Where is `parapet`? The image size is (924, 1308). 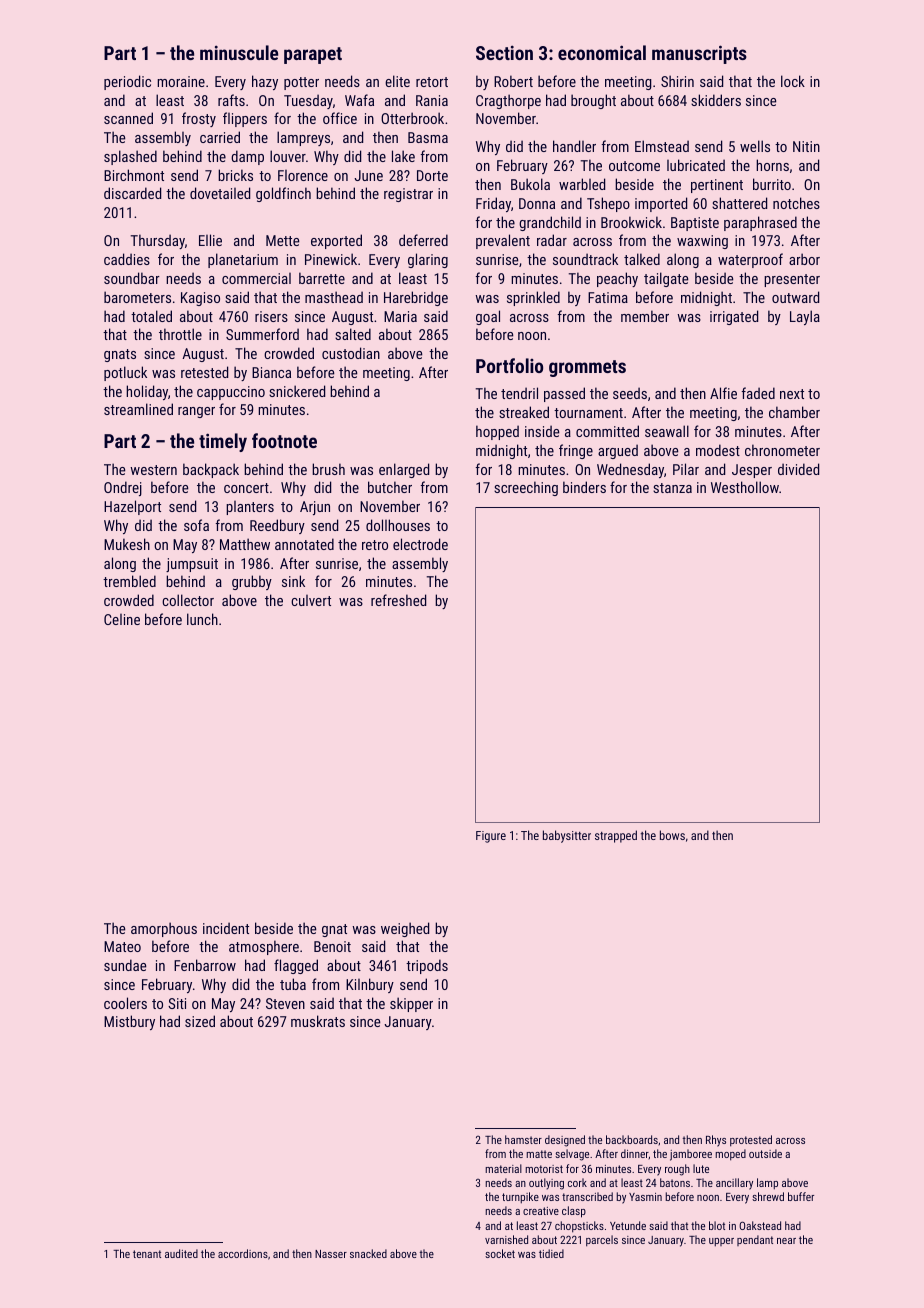
parapet is located at coordinates (313, 55).
